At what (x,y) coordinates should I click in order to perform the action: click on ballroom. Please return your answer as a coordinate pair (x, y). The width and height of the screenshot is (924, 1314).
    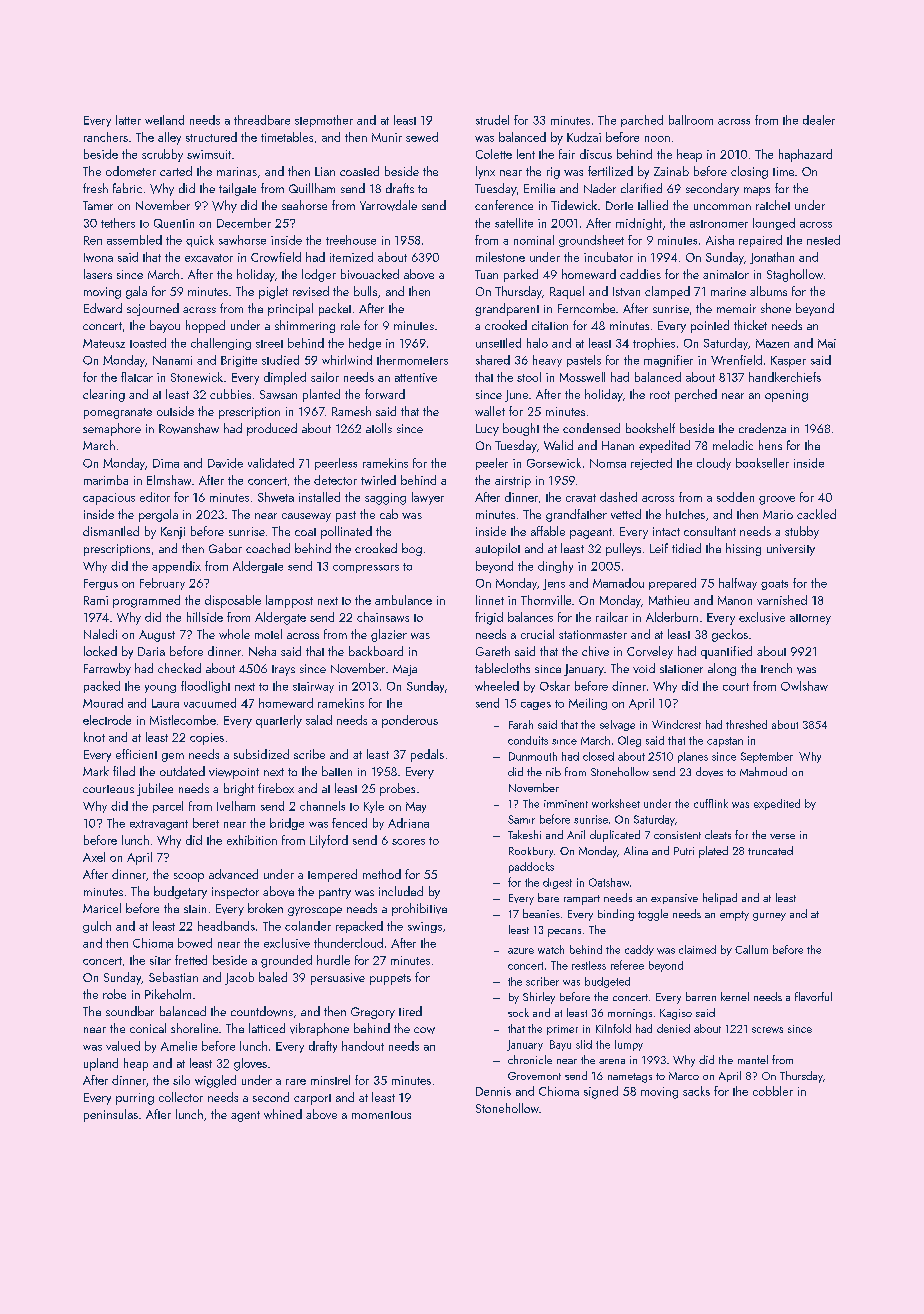
    Looking at the image, I should click on (691, 120).
